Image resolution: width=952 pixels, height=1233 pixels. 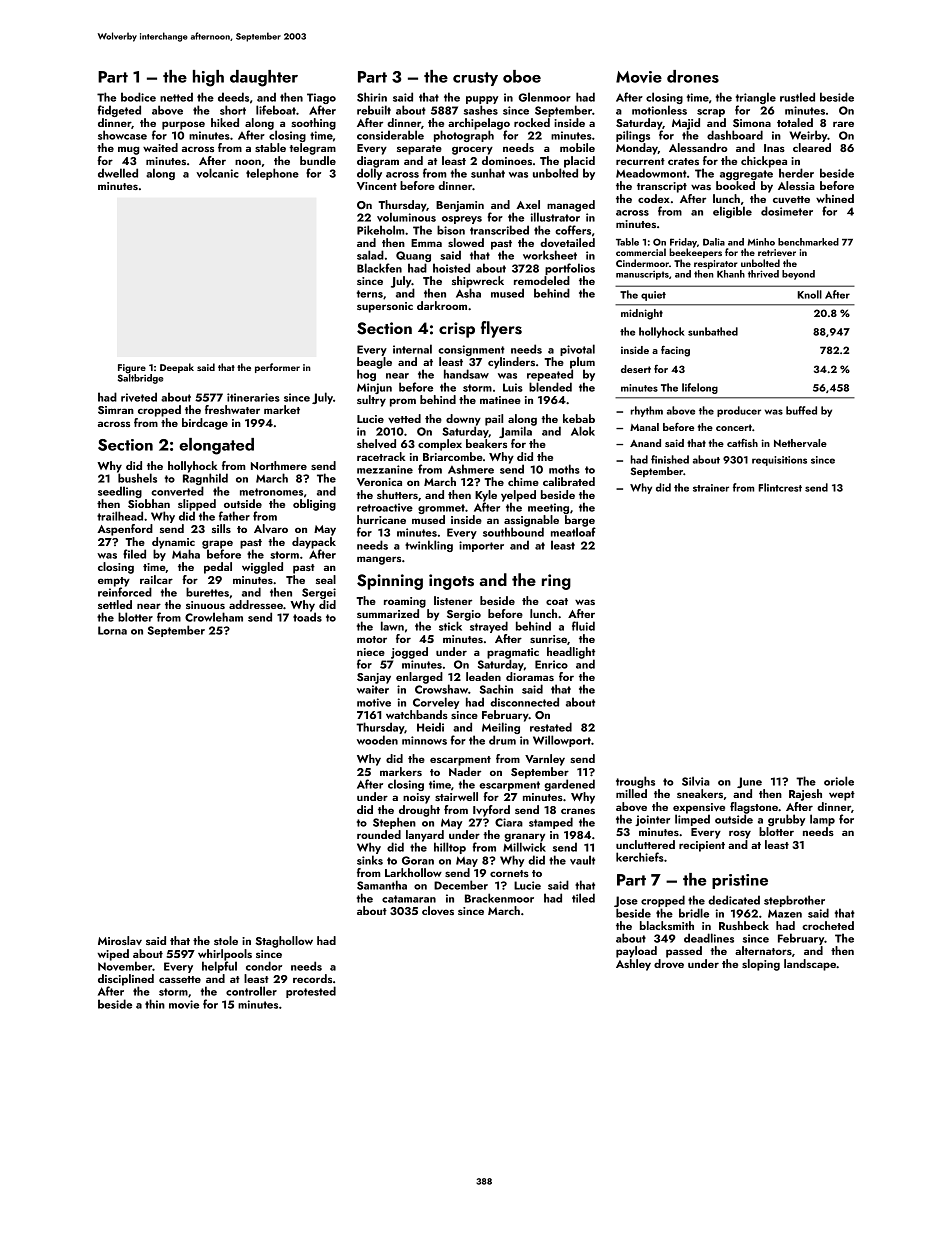 What do you see at coordinates (226, 940) in the page?
I see `stole` at bounding box center [226, 940].
